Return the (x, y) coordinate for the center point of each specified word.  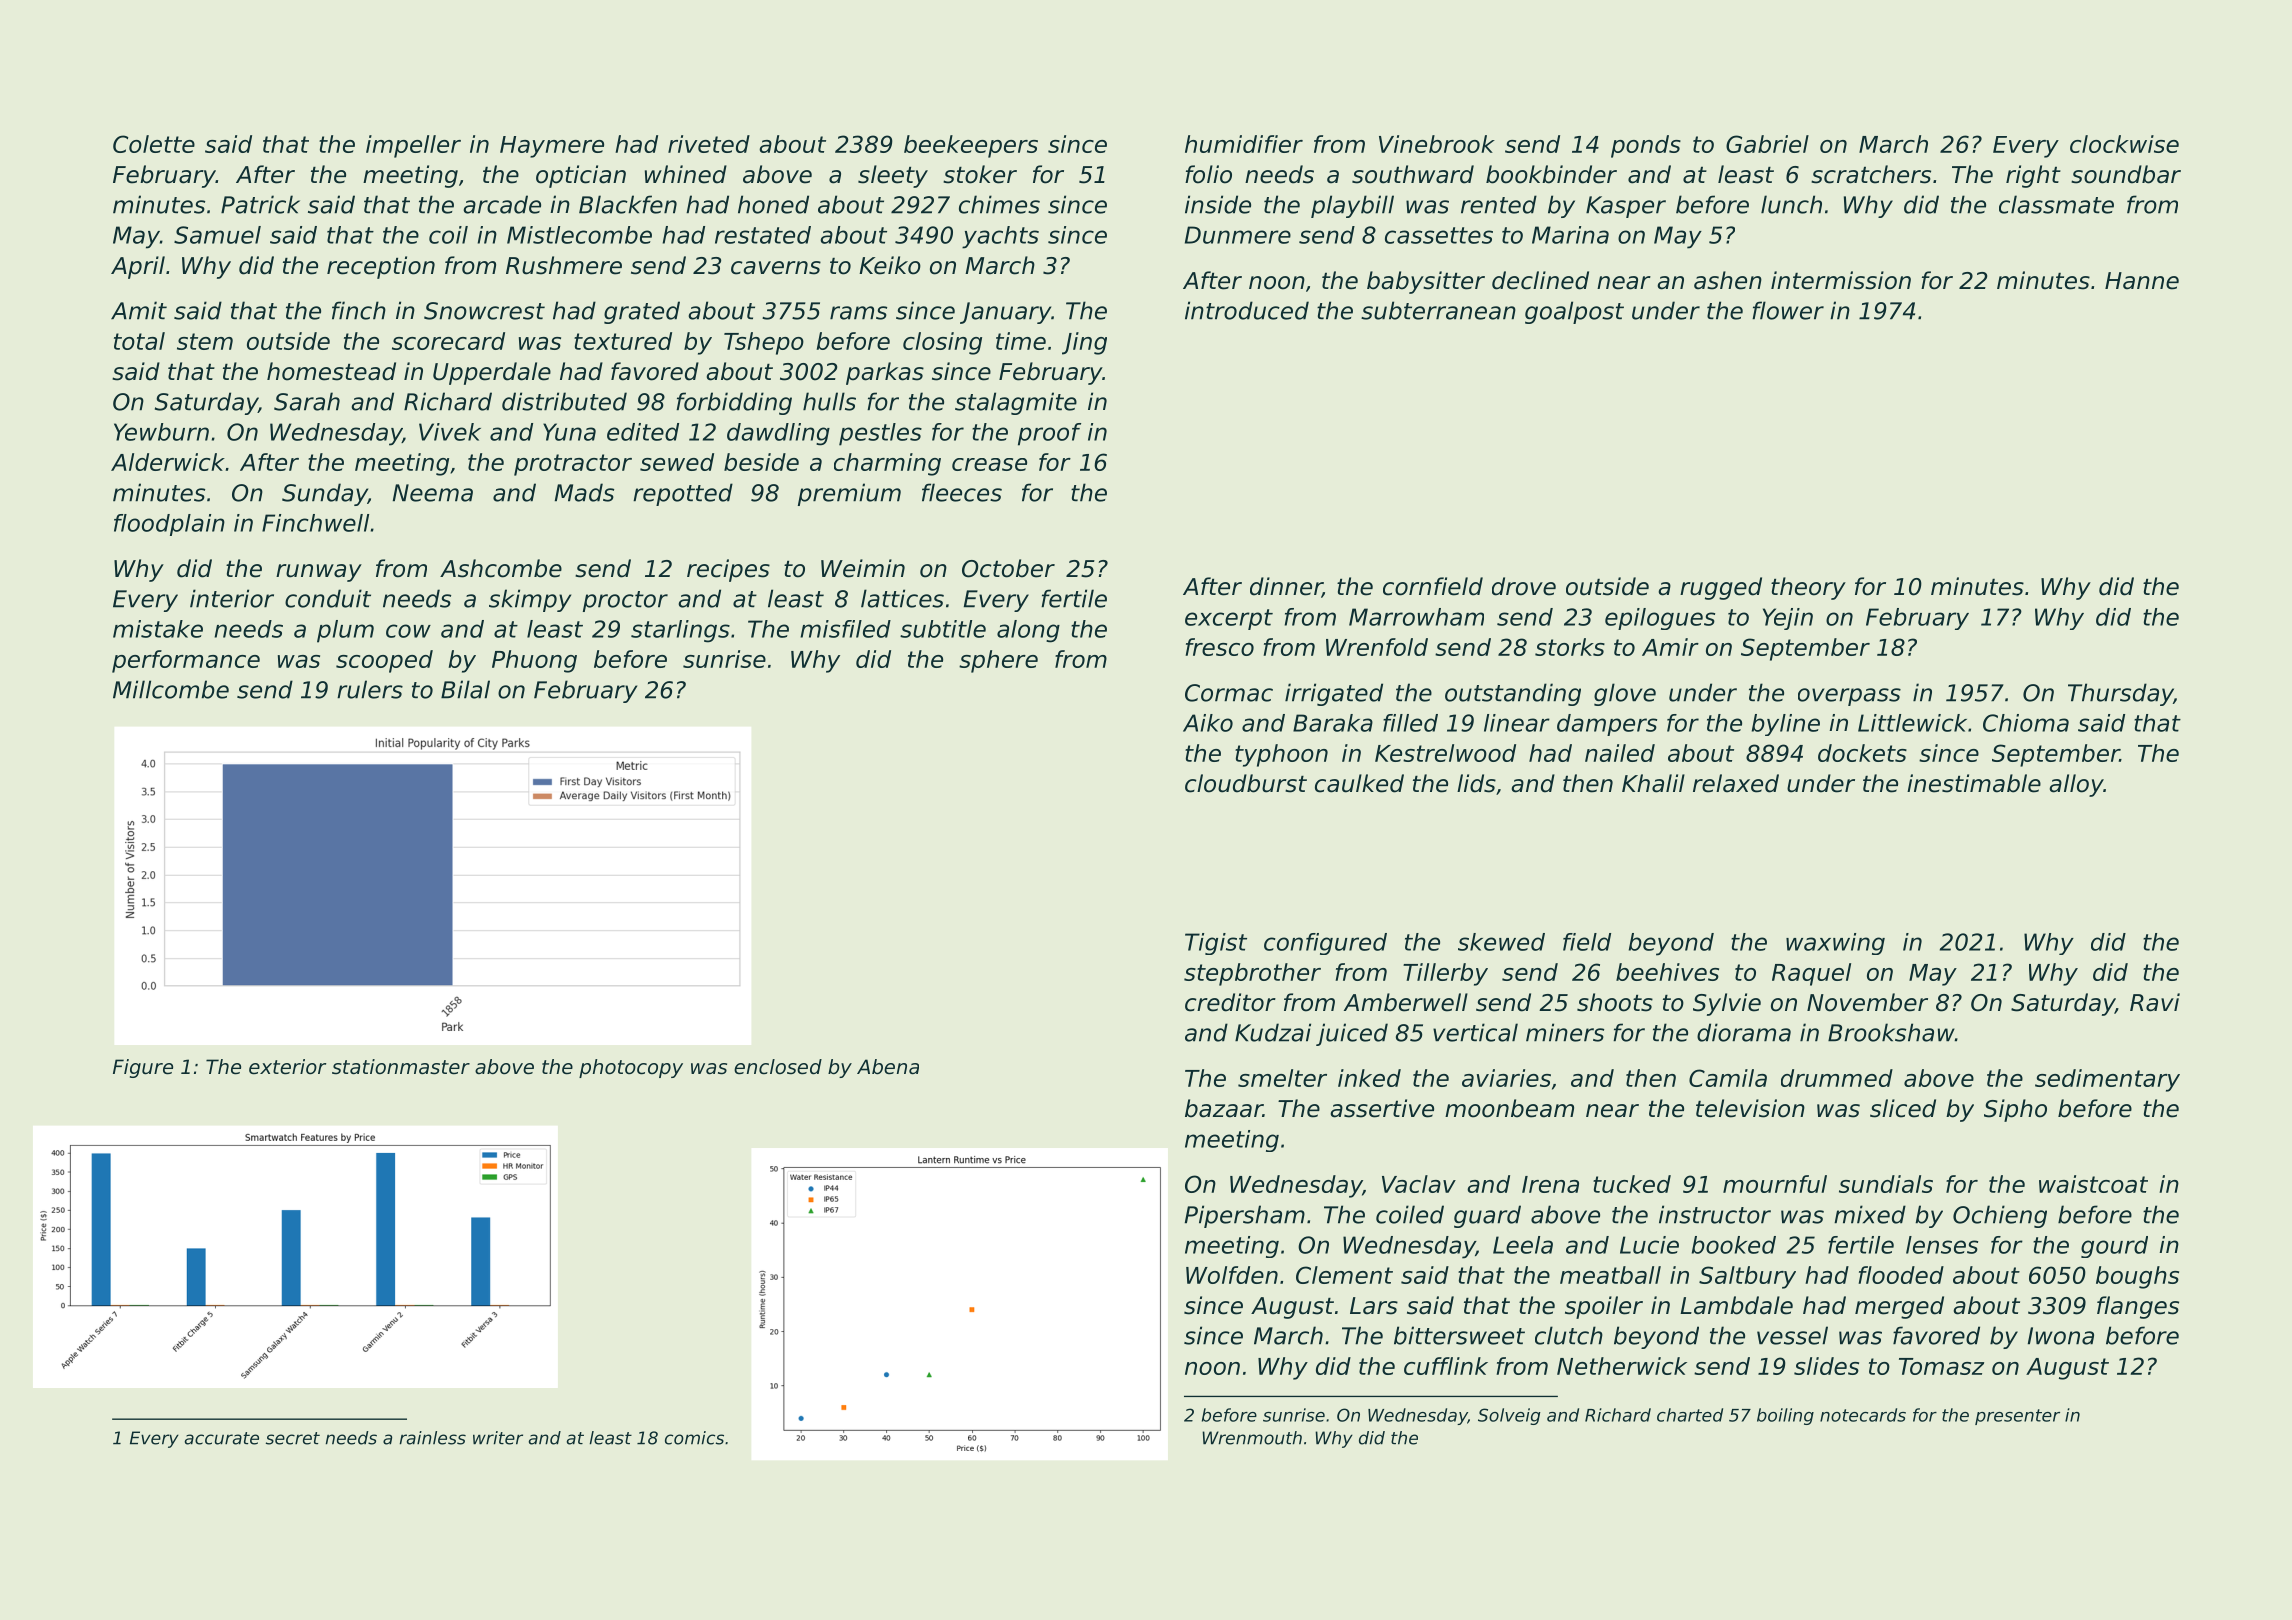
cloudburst (1246, 783)
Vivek (450, 432)
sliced (1903, 1108)
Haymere (552, 147)
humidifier (1244, 144)
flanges (2138, 1307)
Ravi (2155, 1002)
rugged (1721, 588)
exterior (287, 1067)
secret (293, 1438)
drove (1524, 586)
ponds (1646, 146)
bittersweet (1459, 1335)
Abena (888, 1067)
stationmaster (401, 1067)
